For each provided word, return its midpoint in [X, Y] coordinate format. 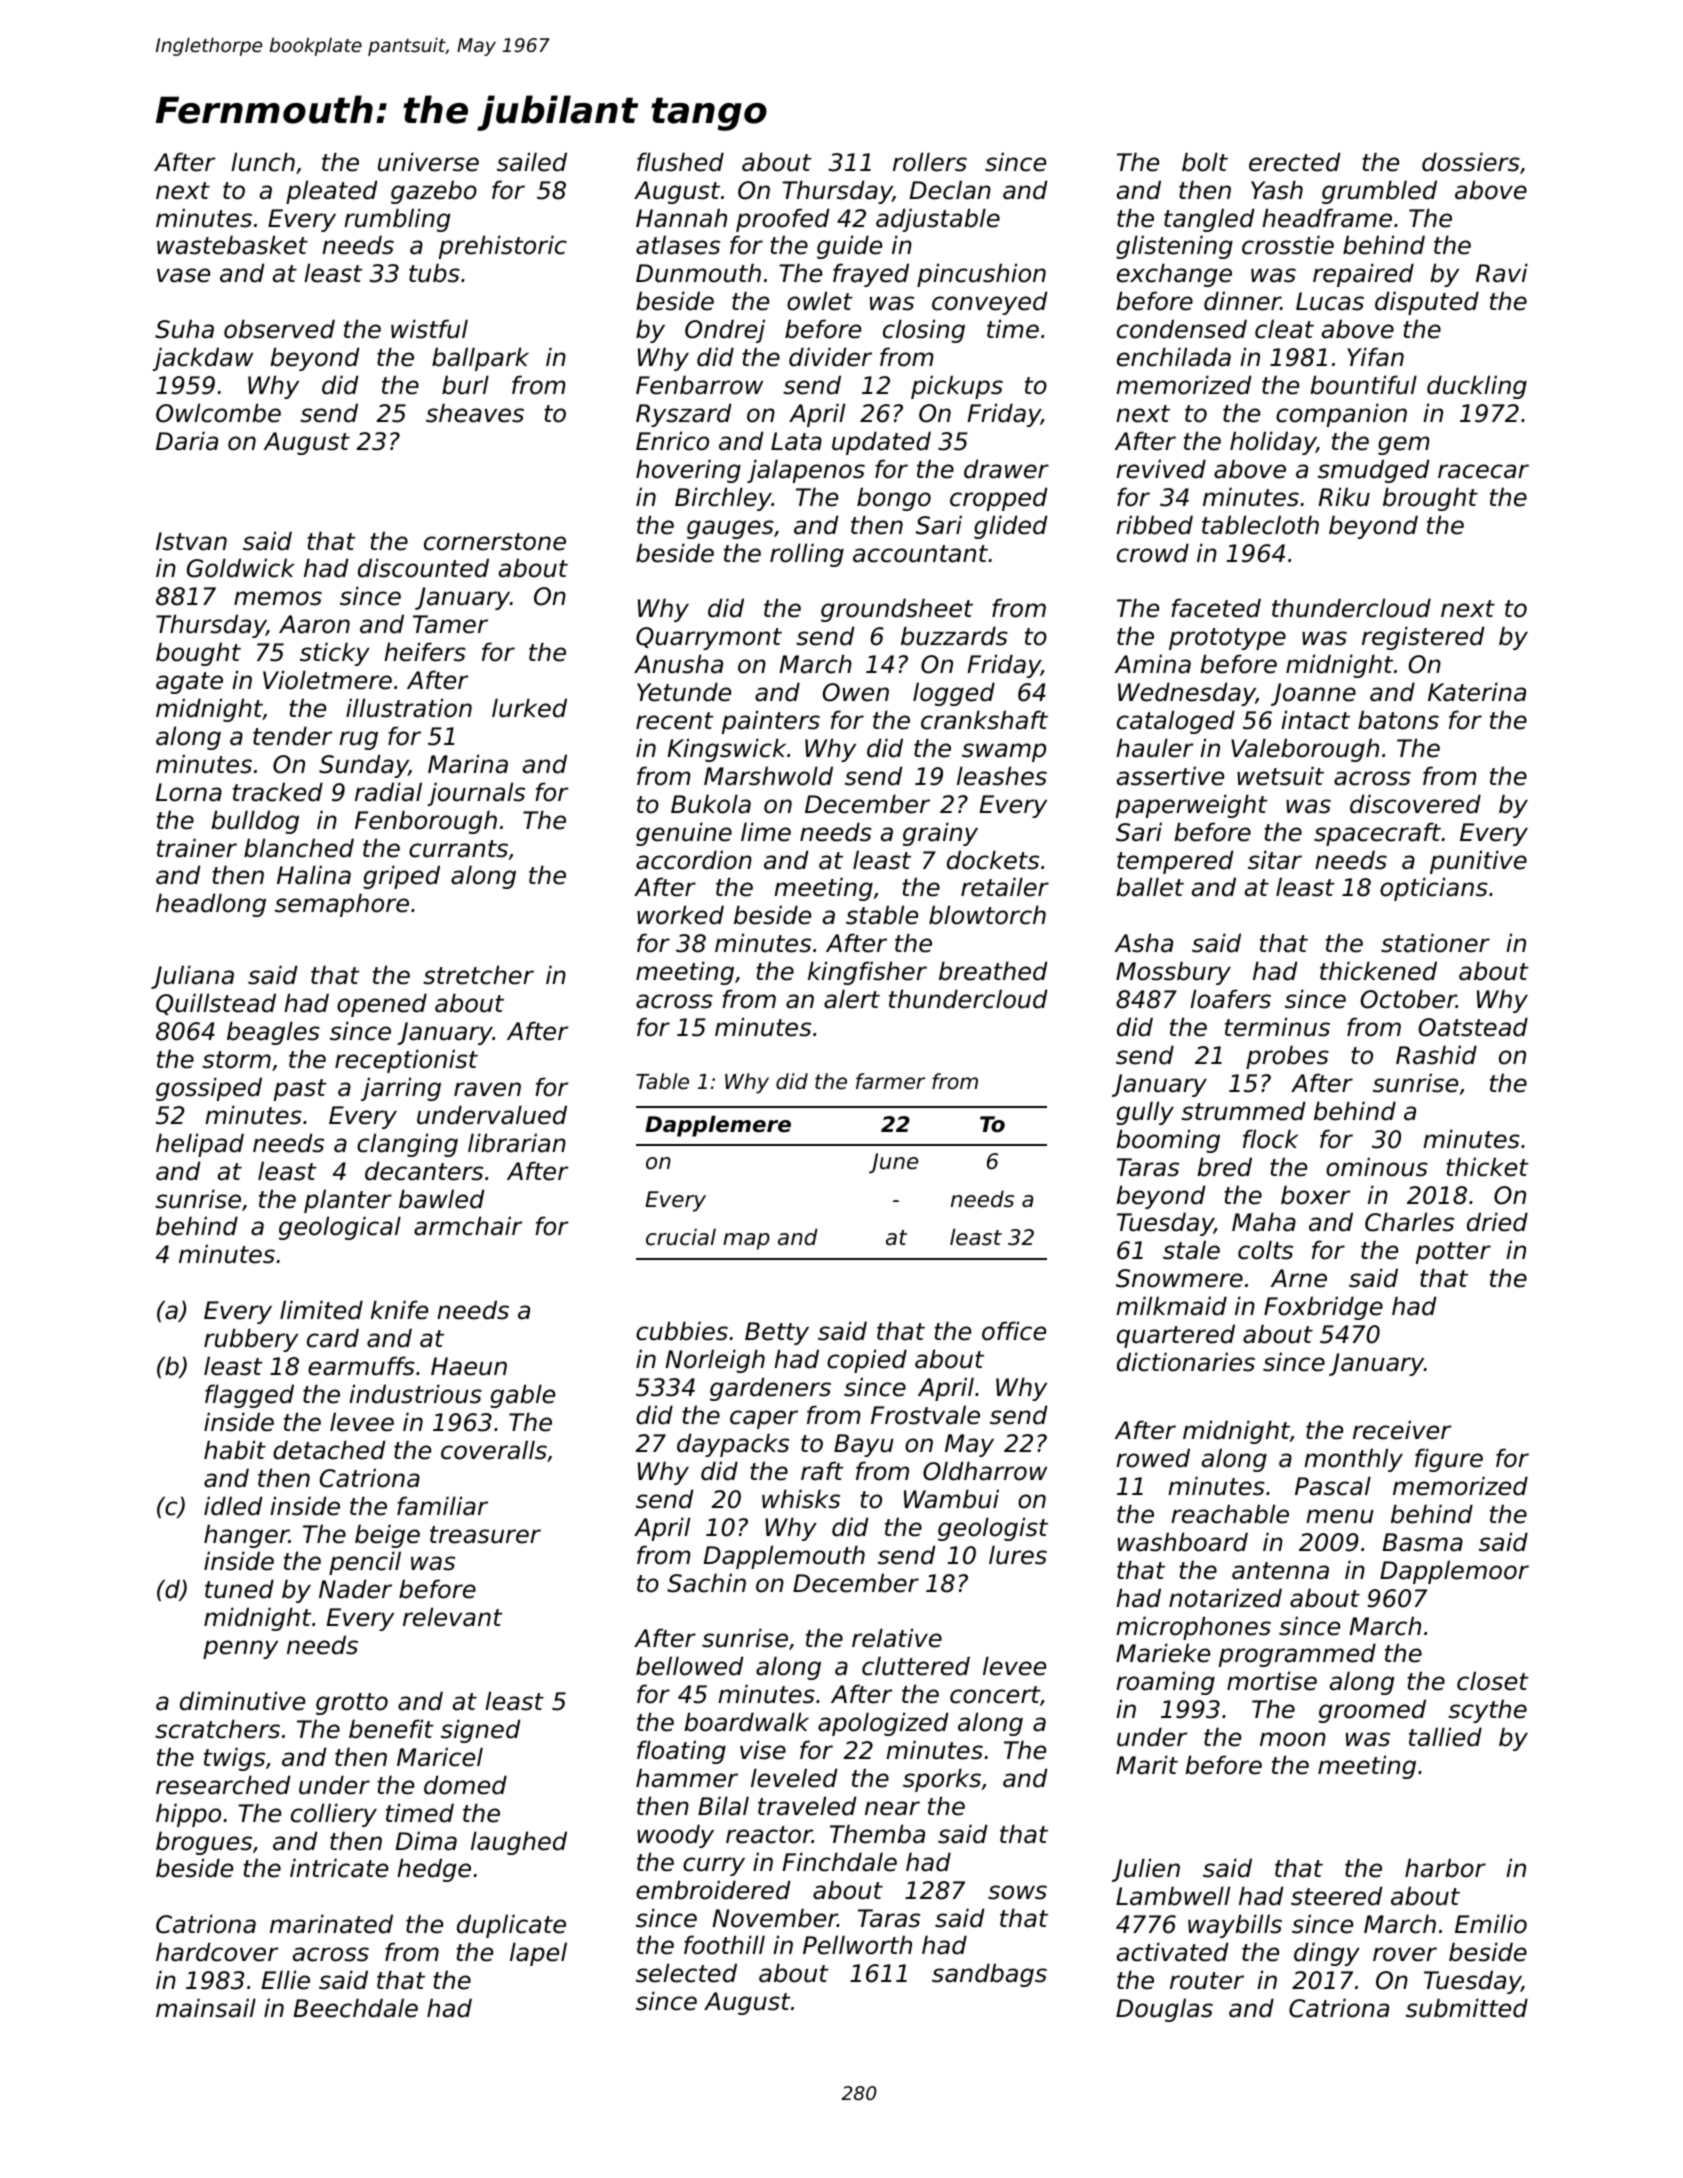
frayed [871, 275]
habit [235, 1450]
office [1014, 1331]
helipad [200, 1145]
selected [686, 1973]
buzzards [954, 636]
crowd [1153, 553]
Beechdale [355, 2008]
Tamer [450, 624]
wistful [429, 329]
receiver [1402, 1430]
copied [867, 1361]
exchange [1174, 275]
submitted [1467, 2008]
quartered [1176, 1336]
